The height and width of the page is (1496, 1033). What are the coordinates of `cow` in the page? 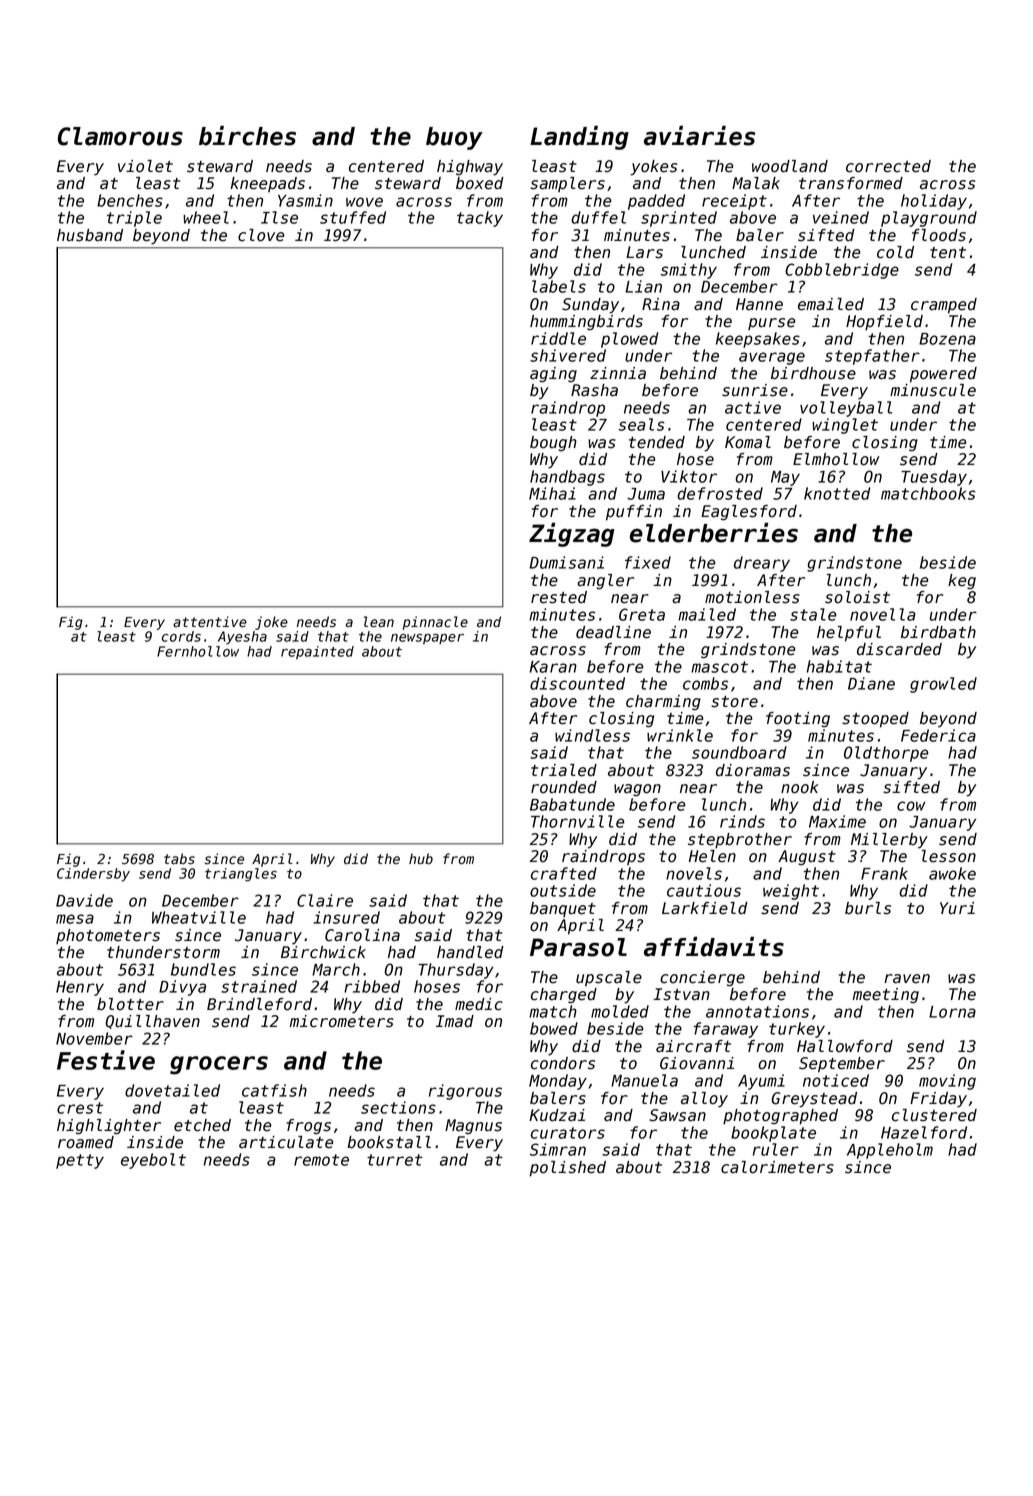 It's located at (911, 806).
